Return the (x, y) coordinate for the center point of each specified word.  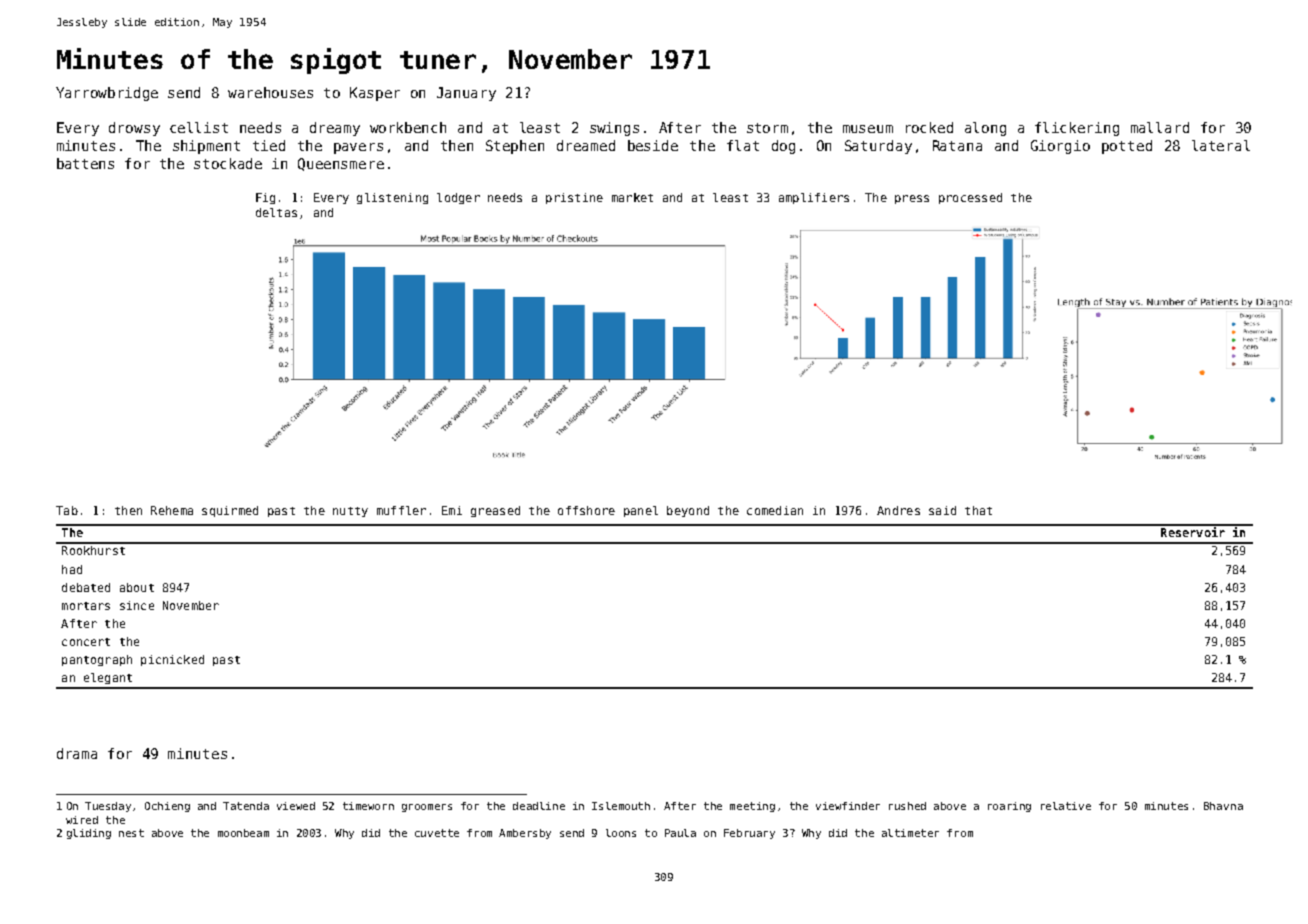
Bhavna (1223, 806)
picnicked (172, 660)
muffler (401, 510)
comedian (775, 510)
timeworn (368, 806)
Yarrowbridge (107, 94)
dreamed (586, 145)
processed (970, 198)
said (942, 510)
